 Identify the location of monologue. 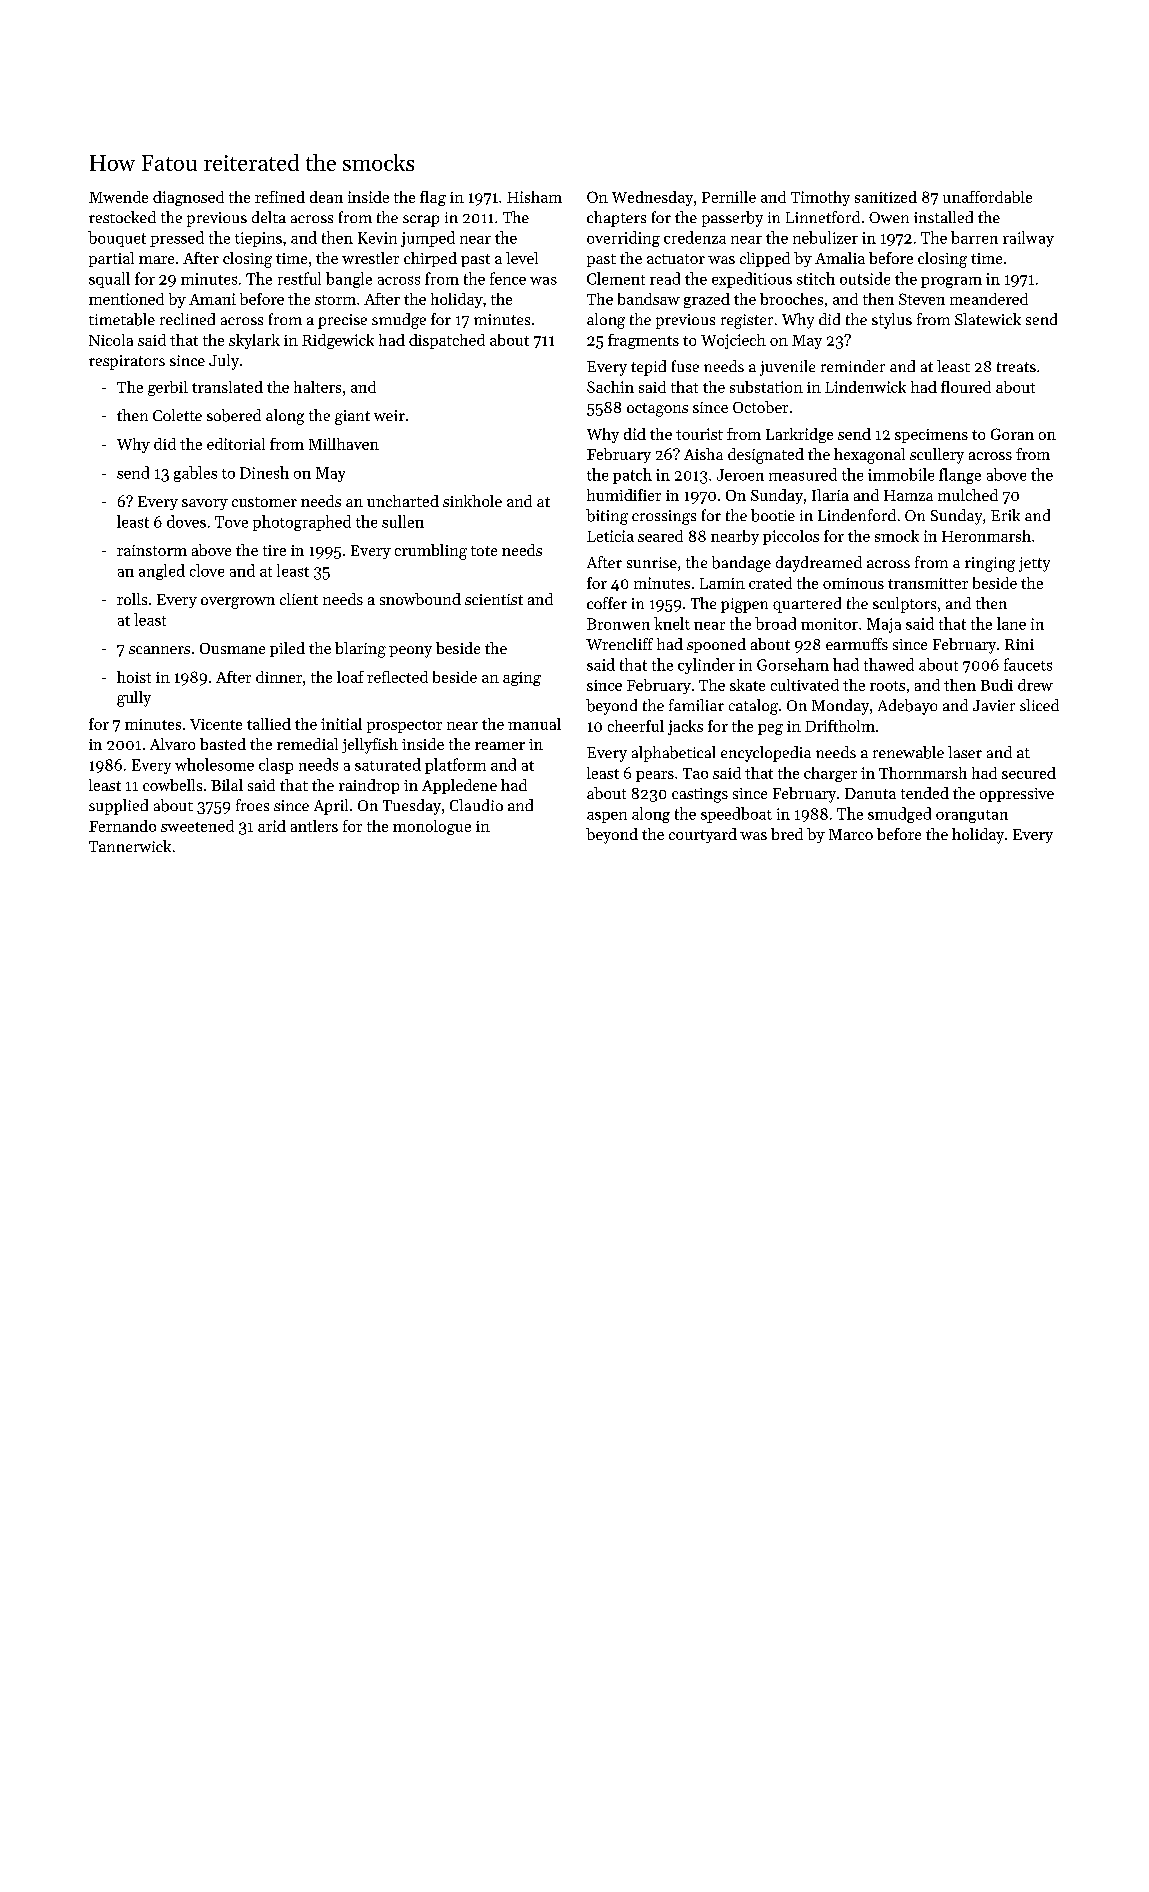
(432, 827).
